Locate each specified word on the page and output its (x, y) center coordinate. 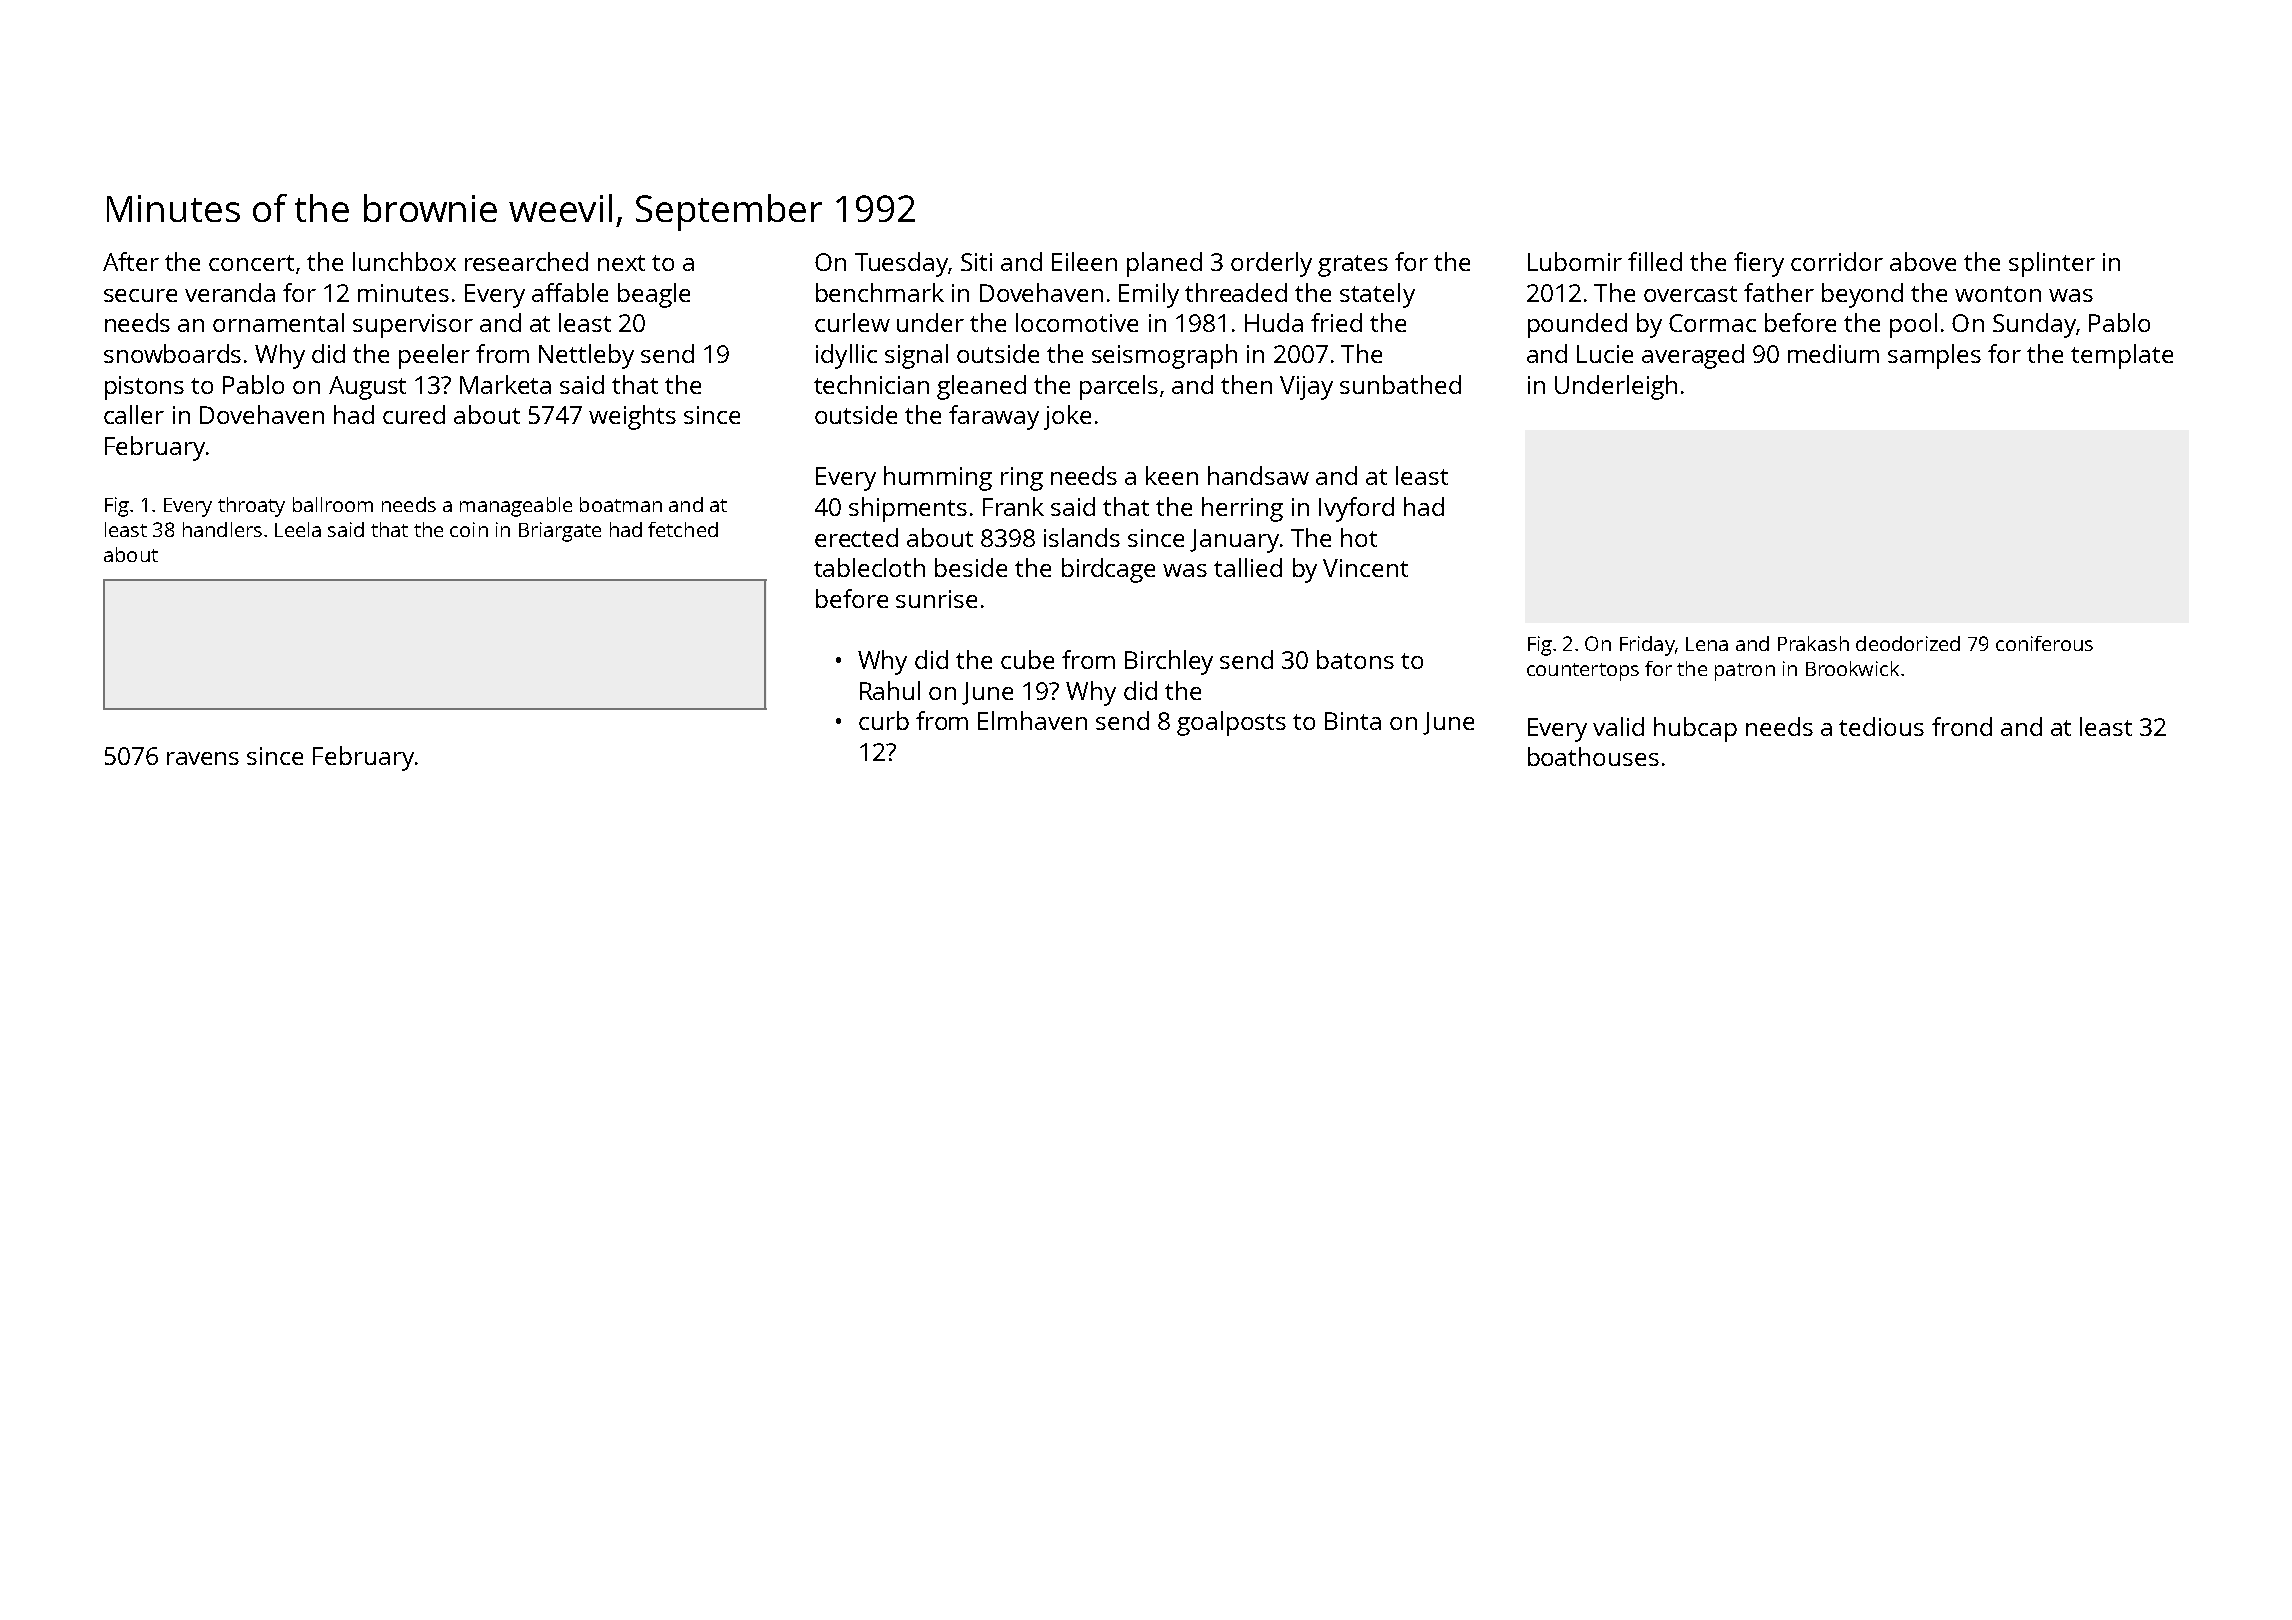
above (1923, 261)
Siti (976, 262)
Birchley (1169, 662)
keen (1172, 475)
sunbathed (1400, 384)
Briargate (560, 532)
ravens (203, 758)
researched (526, 261)
